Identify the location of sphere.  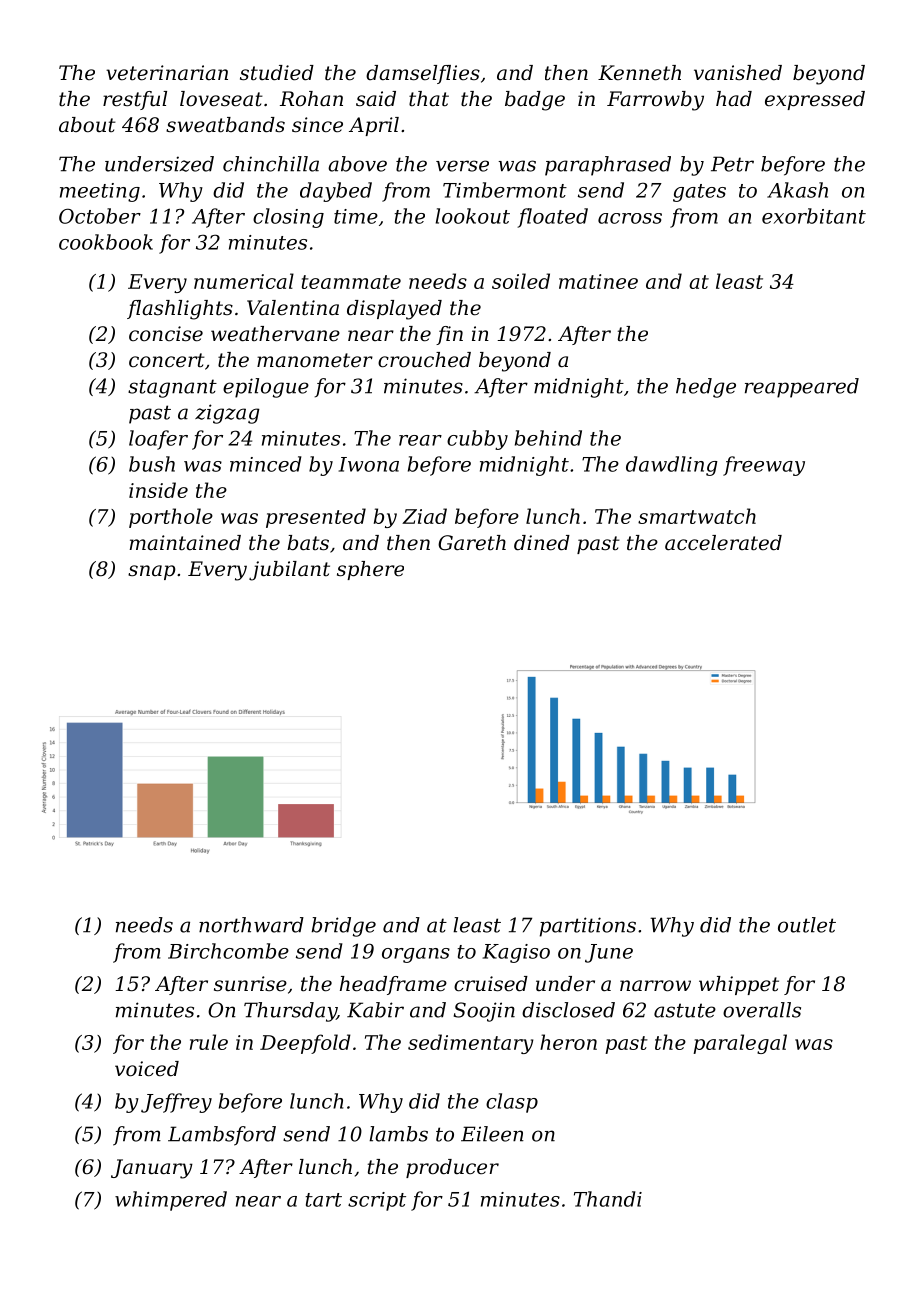
(370, 570).
